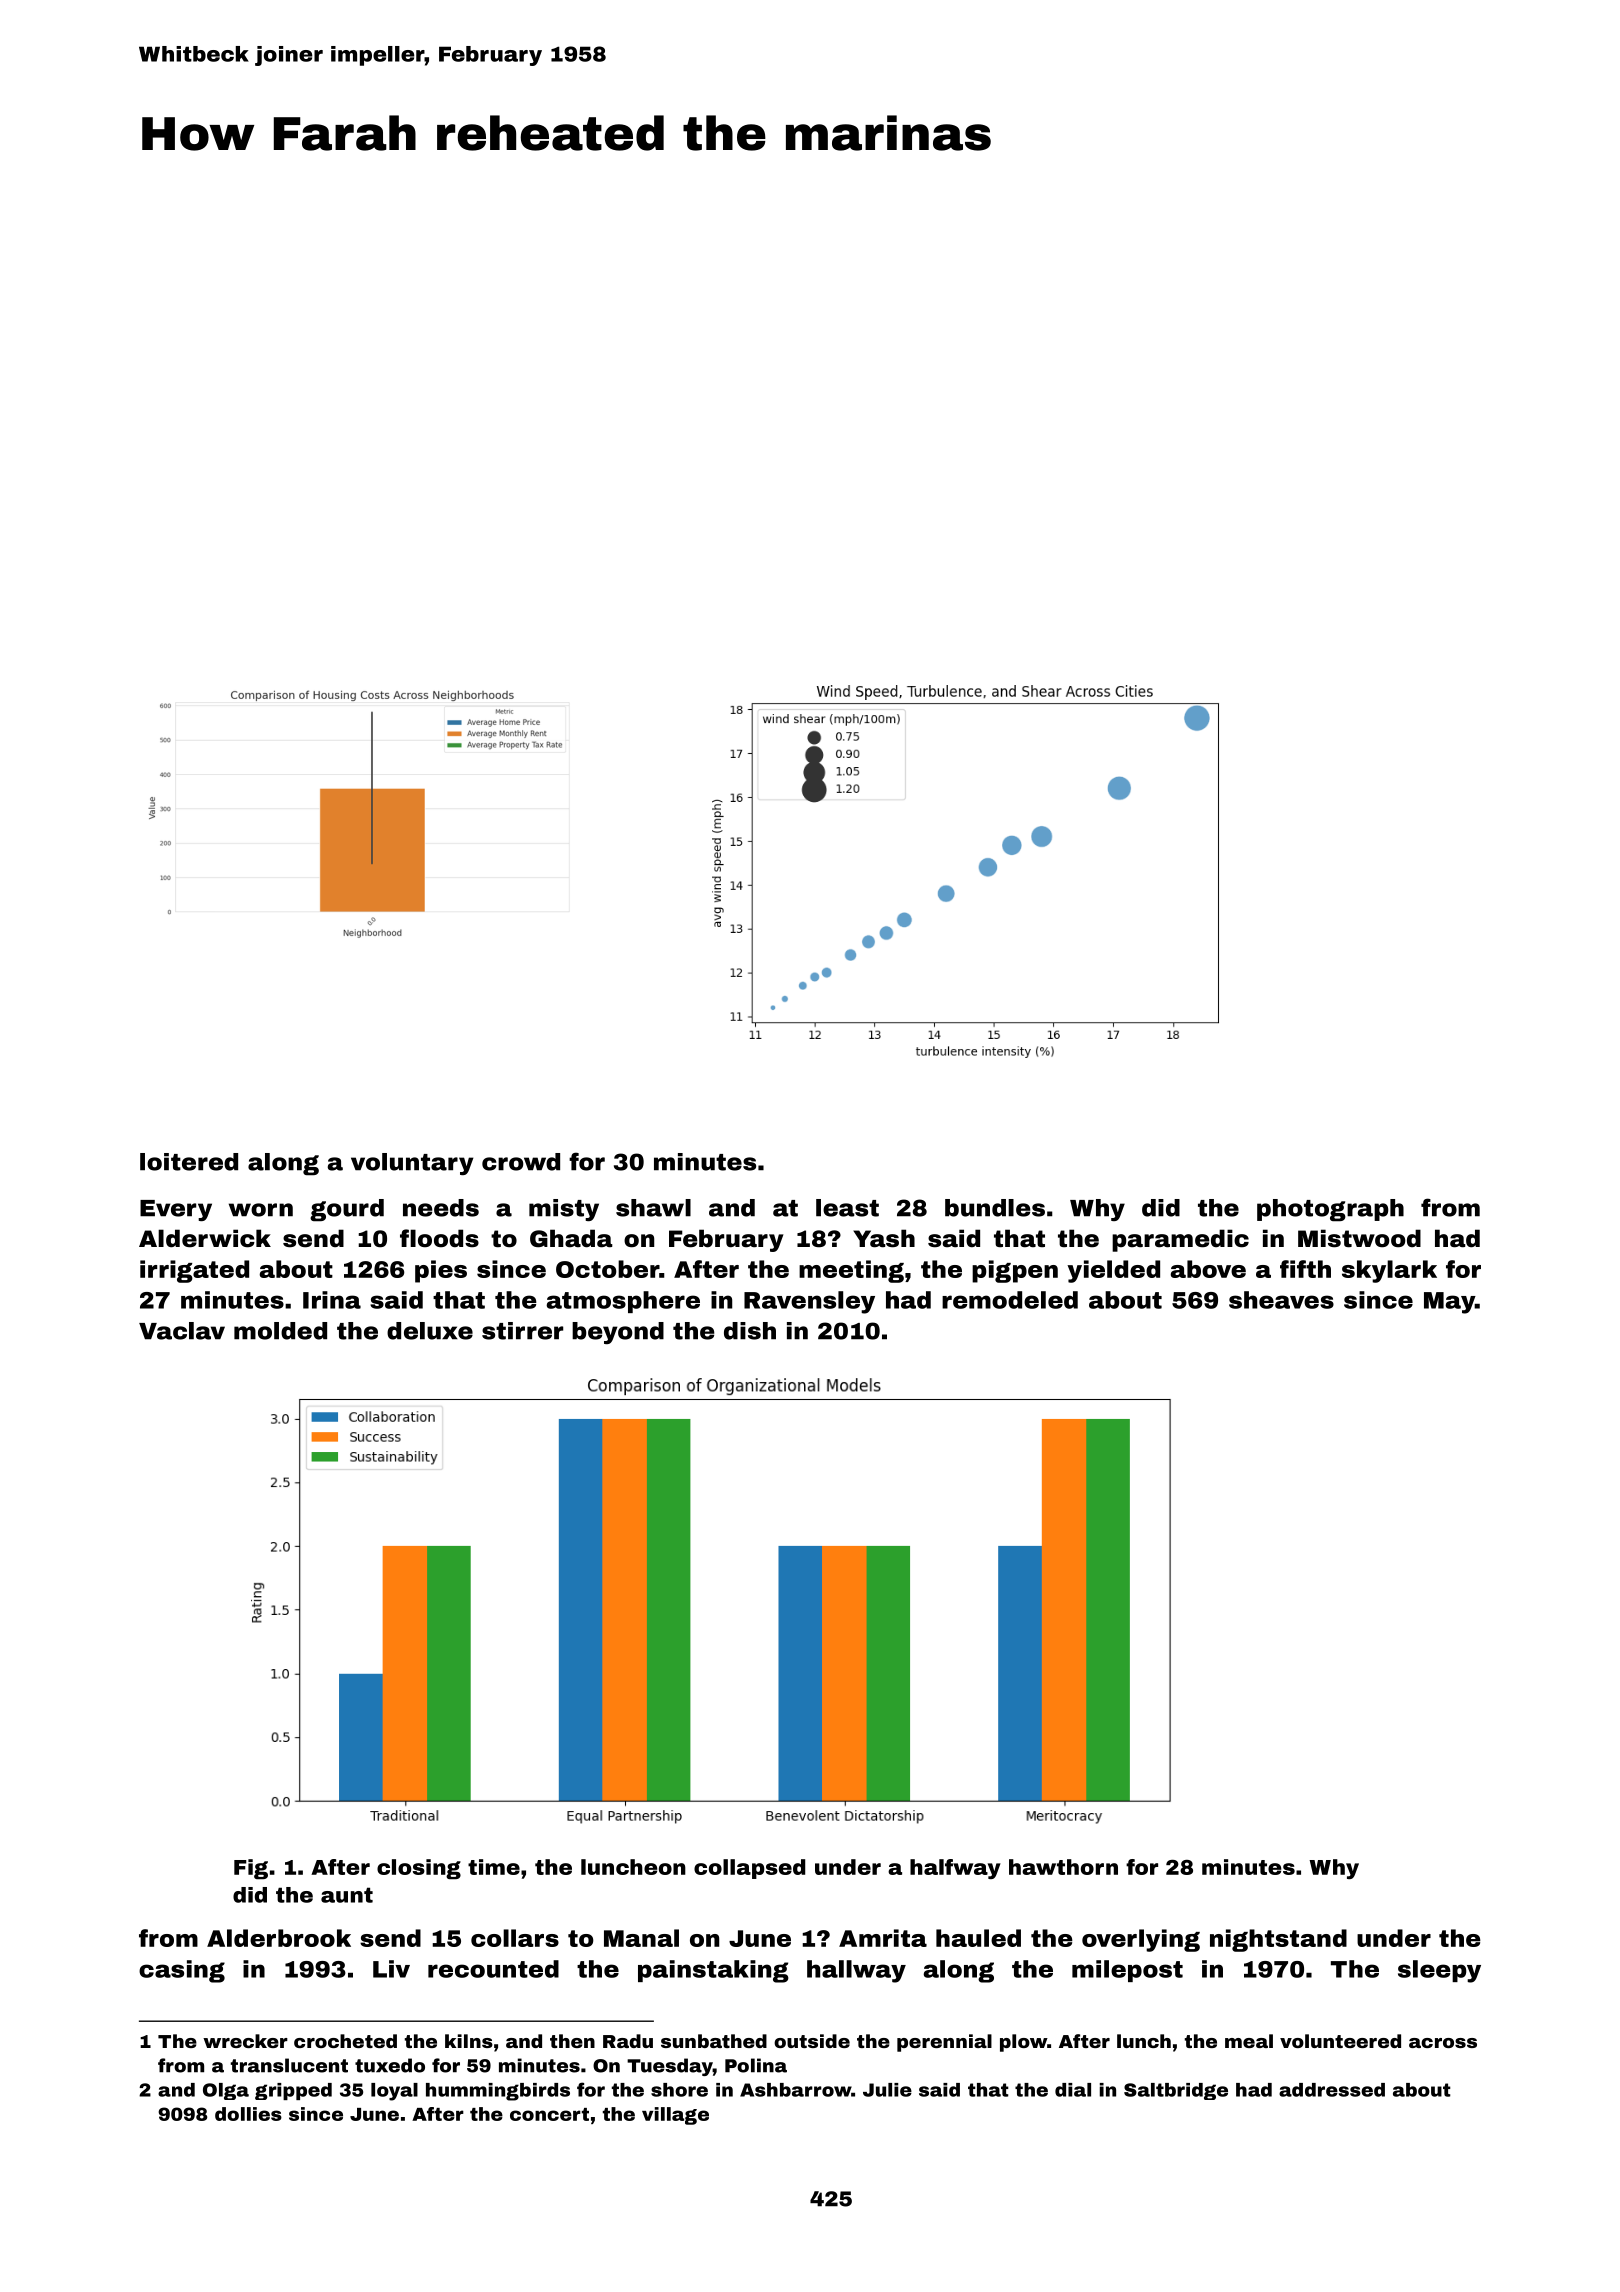  I want to click on dish, so click(750, 1331).
